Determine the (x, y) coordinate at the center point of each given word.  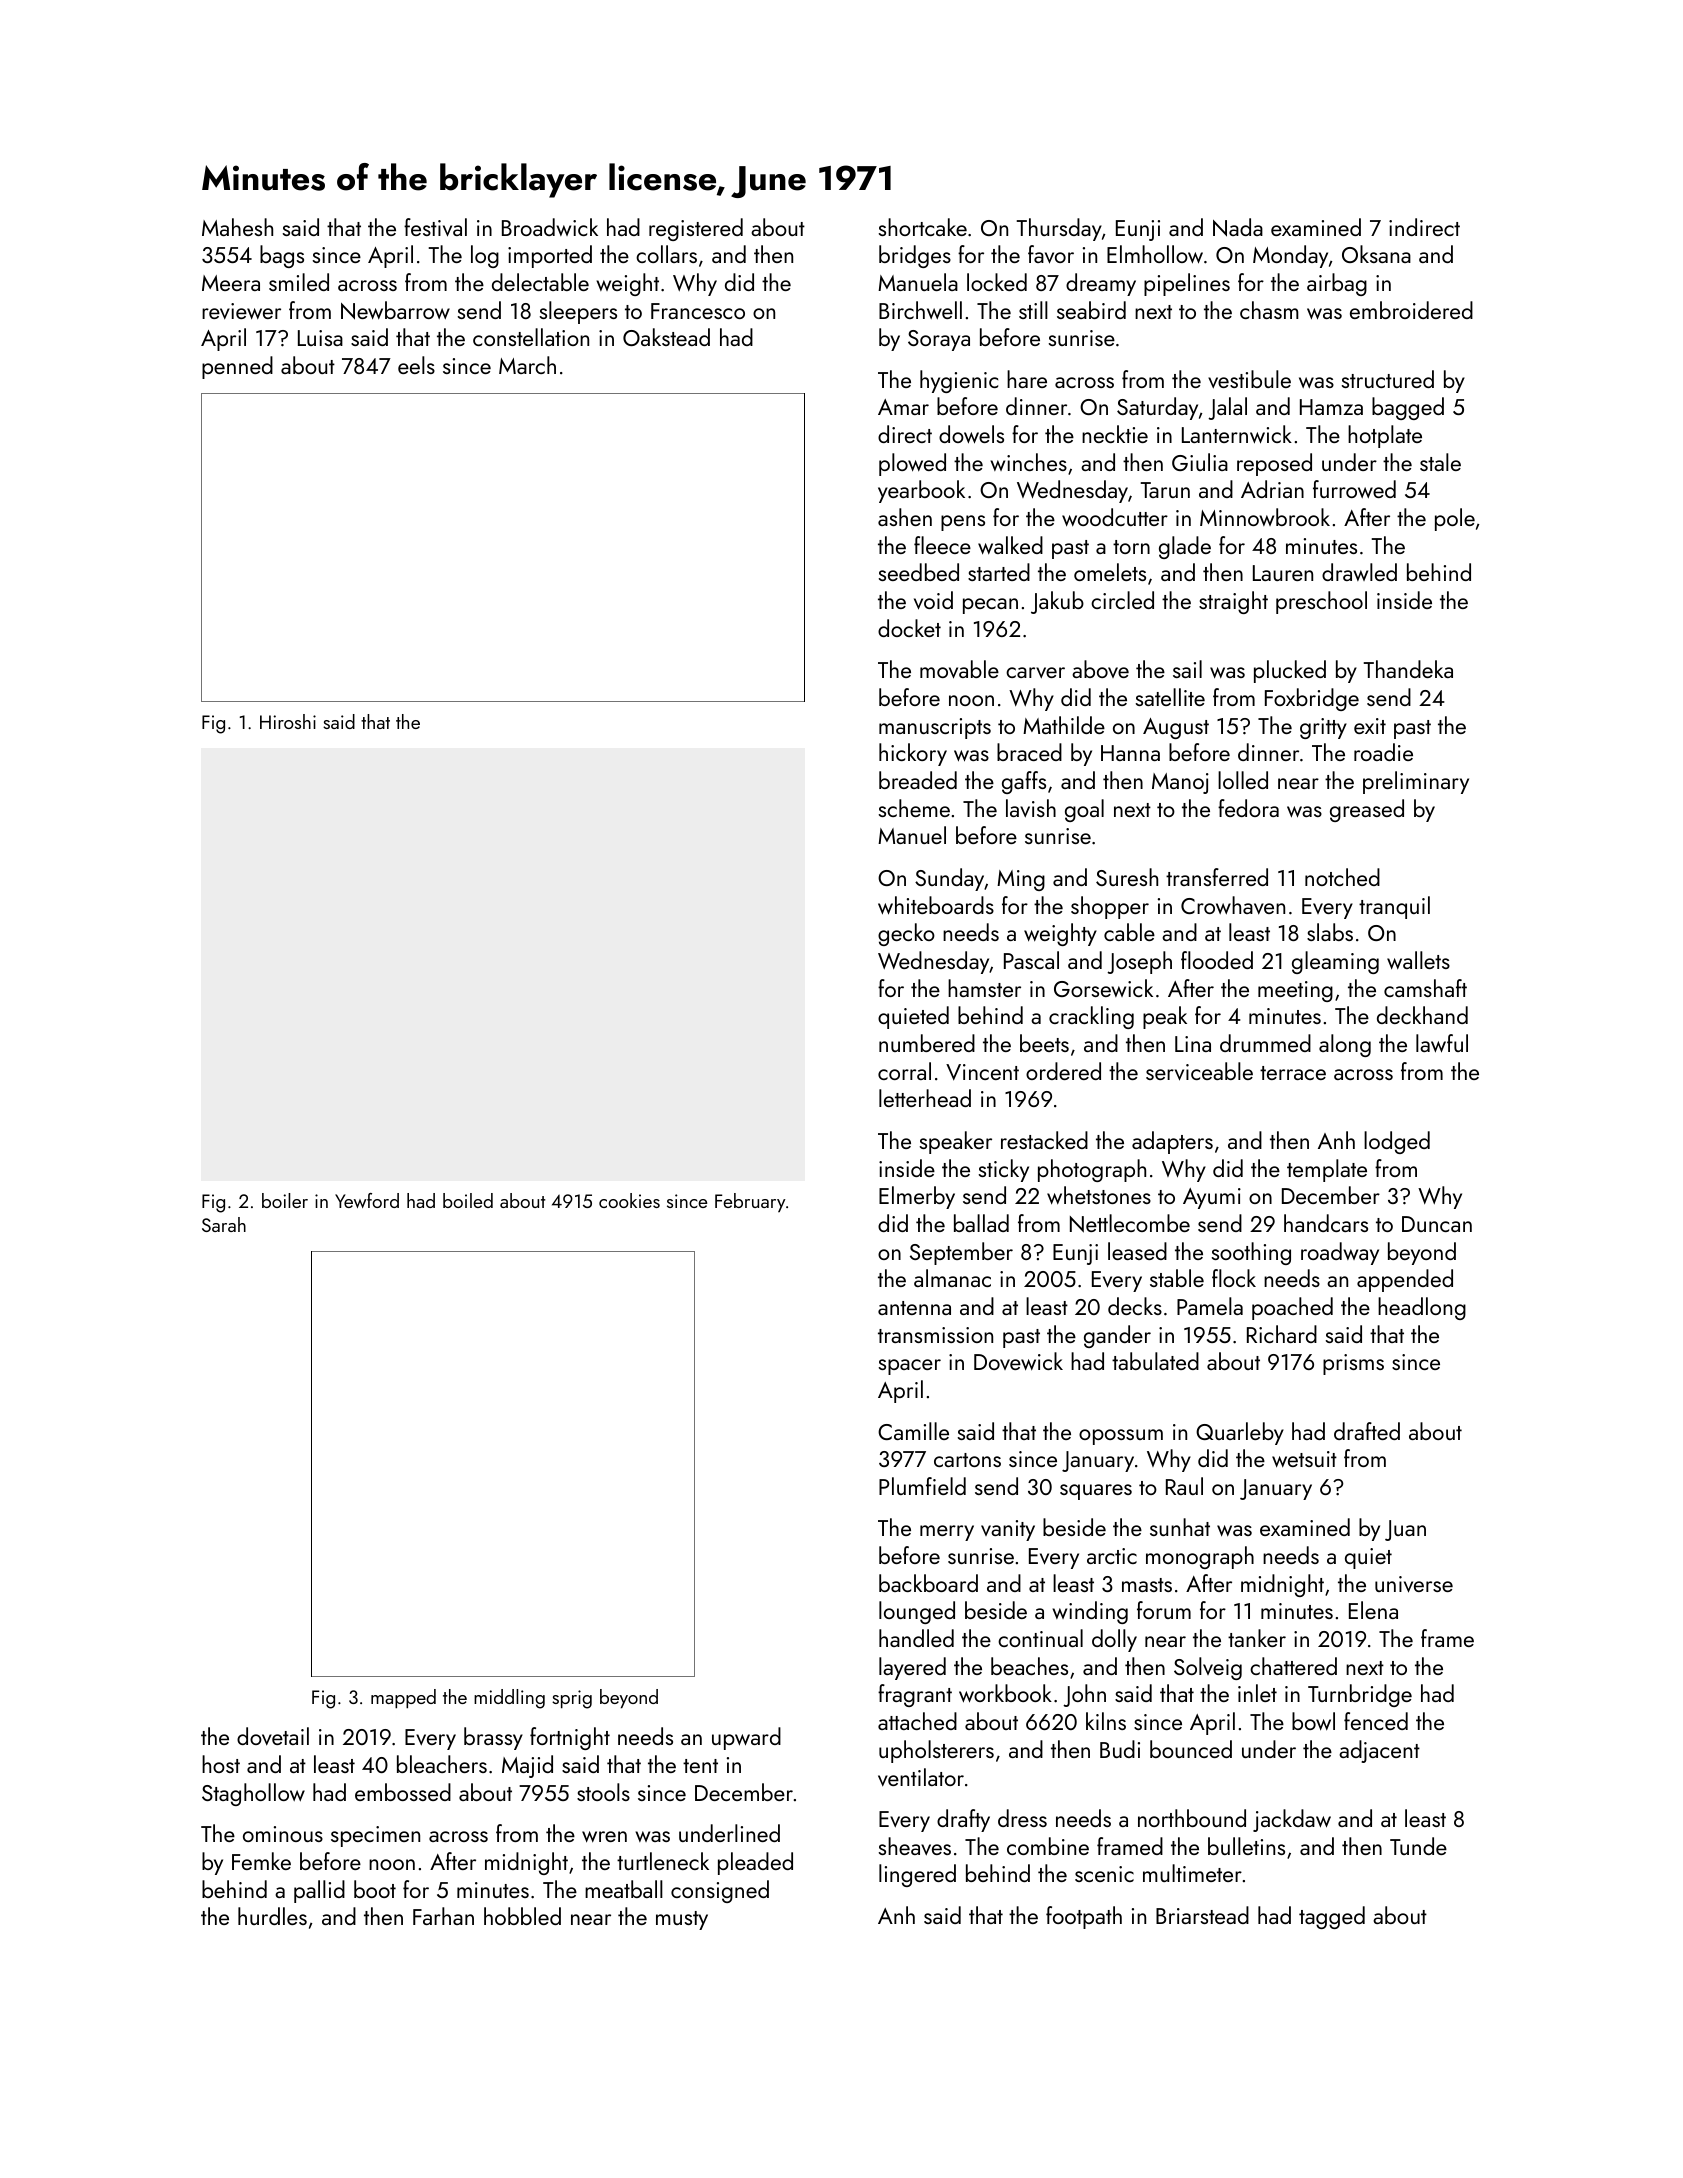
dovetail (273, 1736)
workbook (1005, 1693)
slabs (1330, 932)
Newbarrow (395, 310)
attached (917, 1721)
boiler (285, 1200)
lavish (1031, 808)
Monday (1290, 256)
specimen (375, 1836)
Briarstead (1202, 1915)
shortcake (923, 227)
